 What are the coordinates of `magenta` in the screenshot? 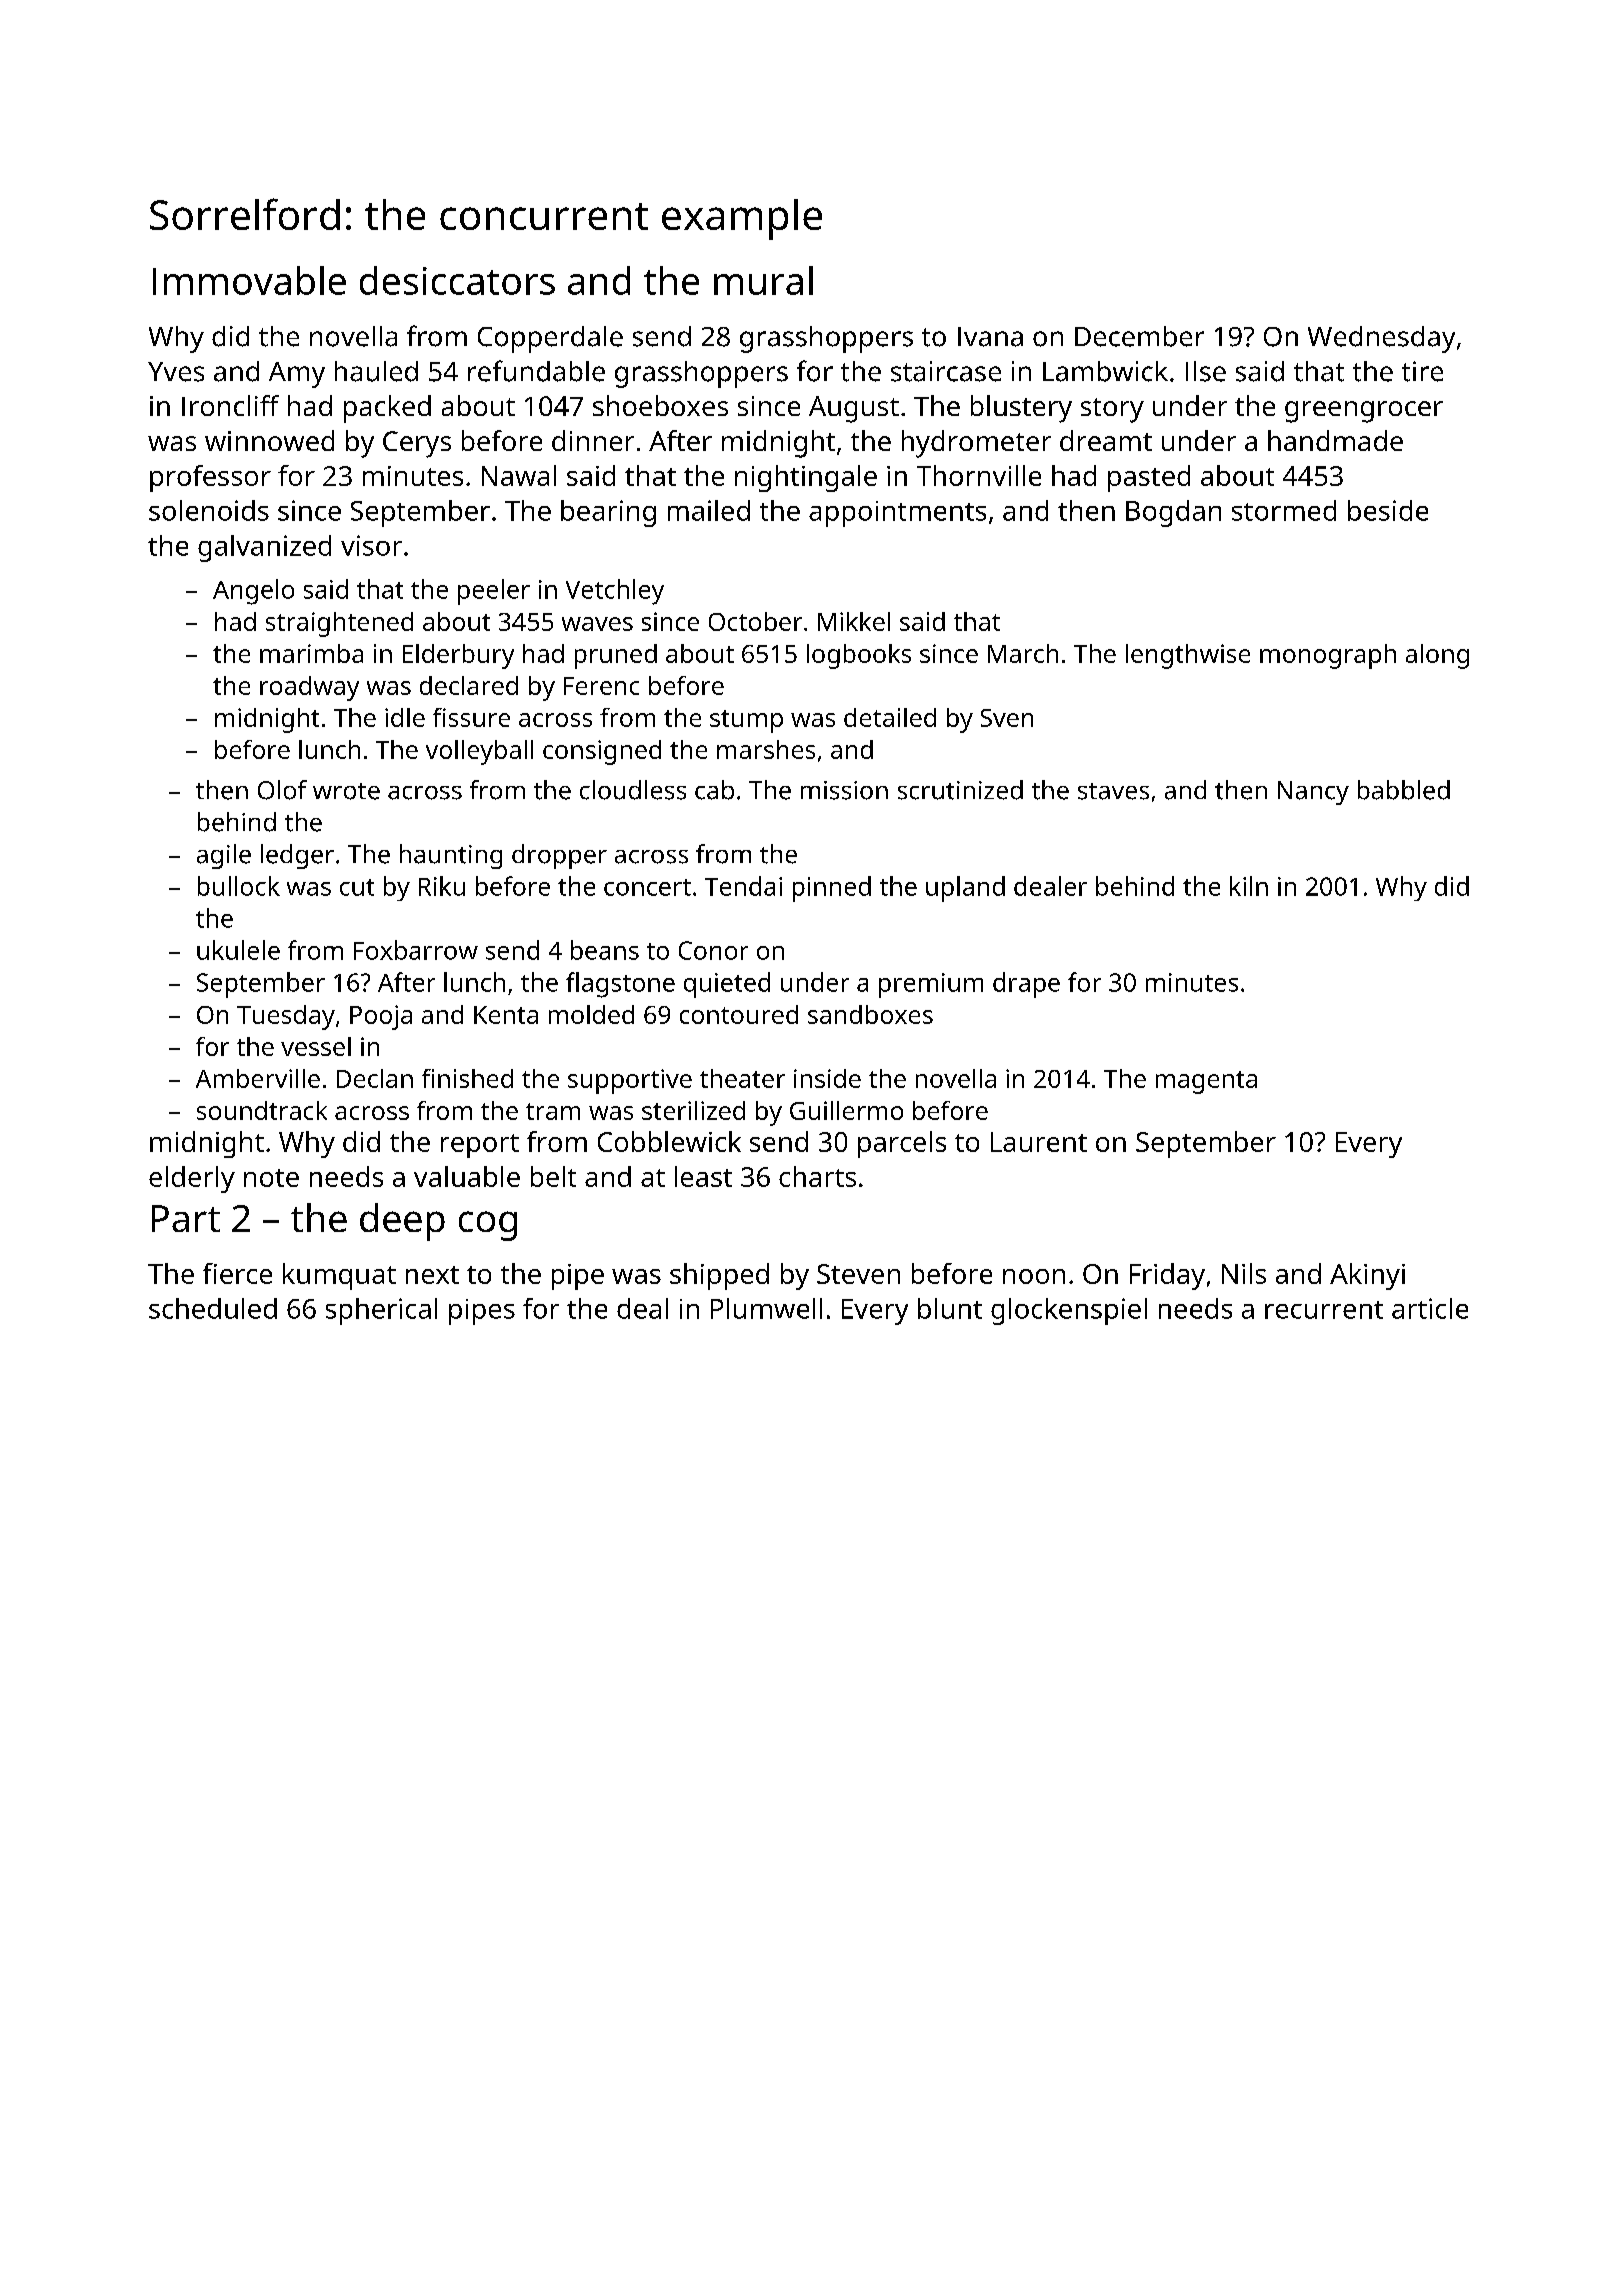 It's located at (1206, 1082).
